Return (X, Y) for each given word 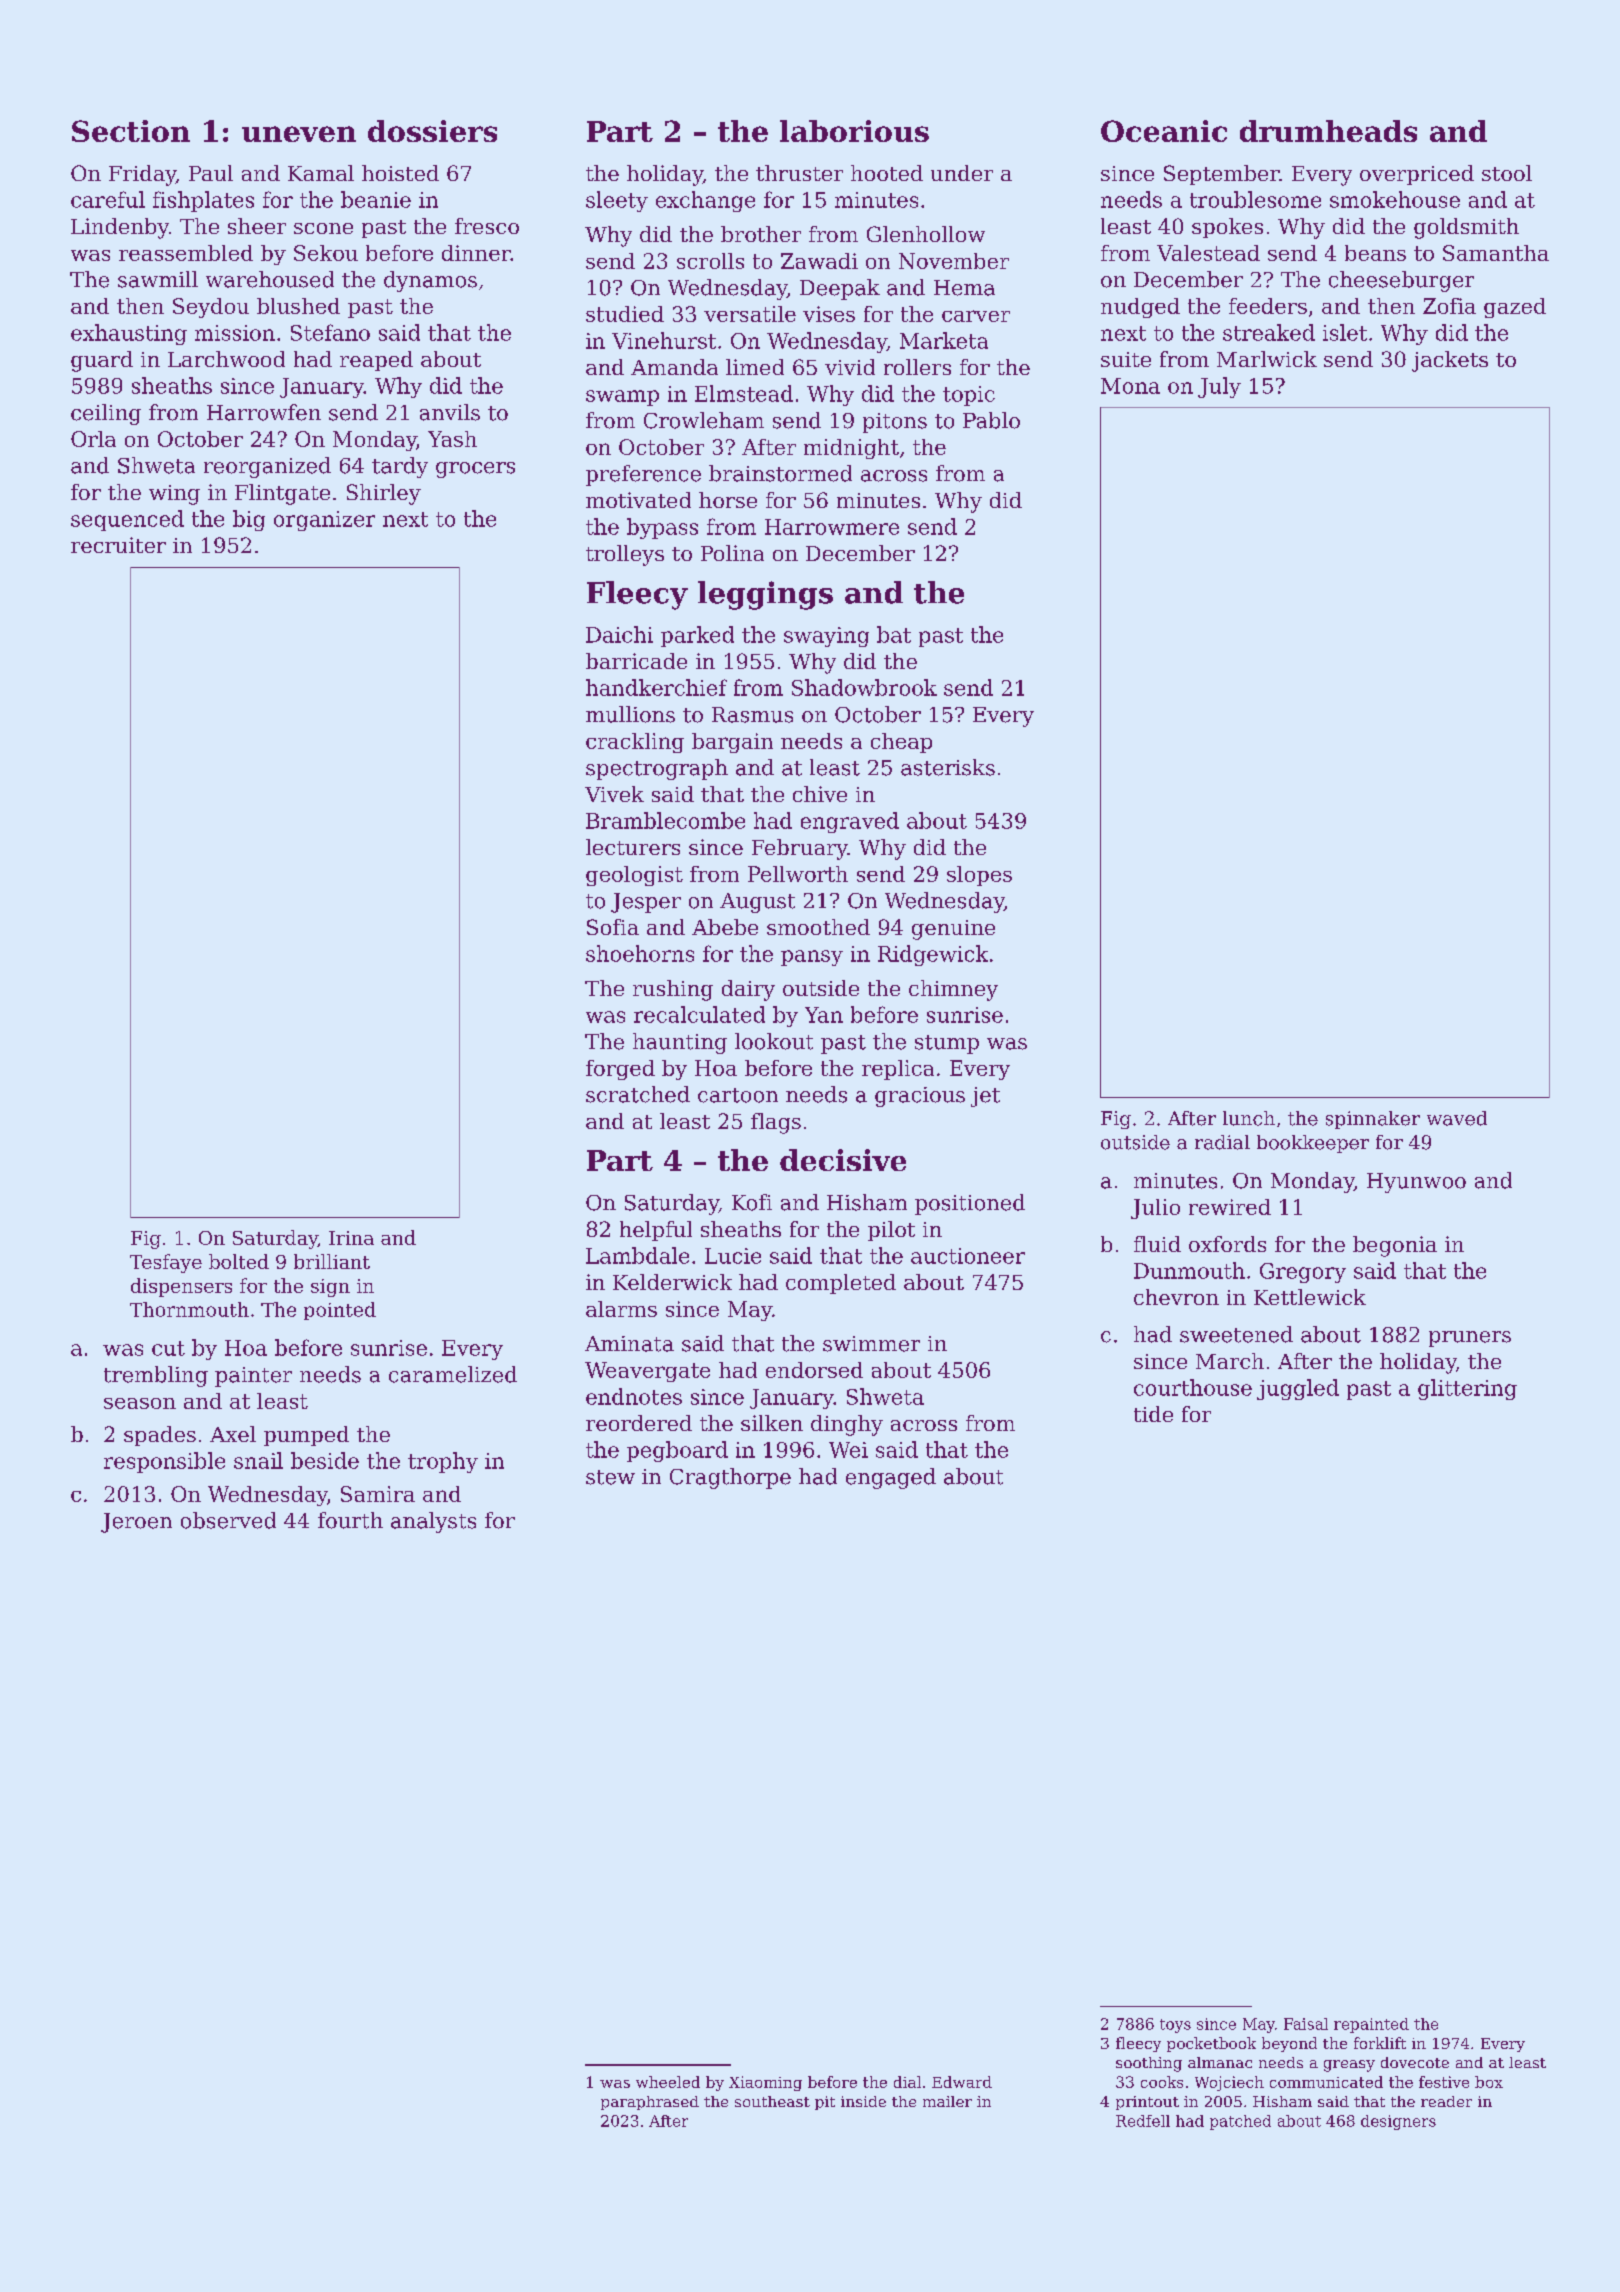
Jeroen (136, 1523)
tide (1153, 1414)
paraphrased (650, 2103)
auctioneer (968, 1256)
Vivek (614, 794)
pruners (1470, 1339)
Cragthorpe (730, 1478)
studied (625, 314)
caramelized (453, 1374)
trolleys (625, 555)
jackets (1450, 361)
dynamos (430, 281)
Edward (962, 2082)
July (1219, 387)
